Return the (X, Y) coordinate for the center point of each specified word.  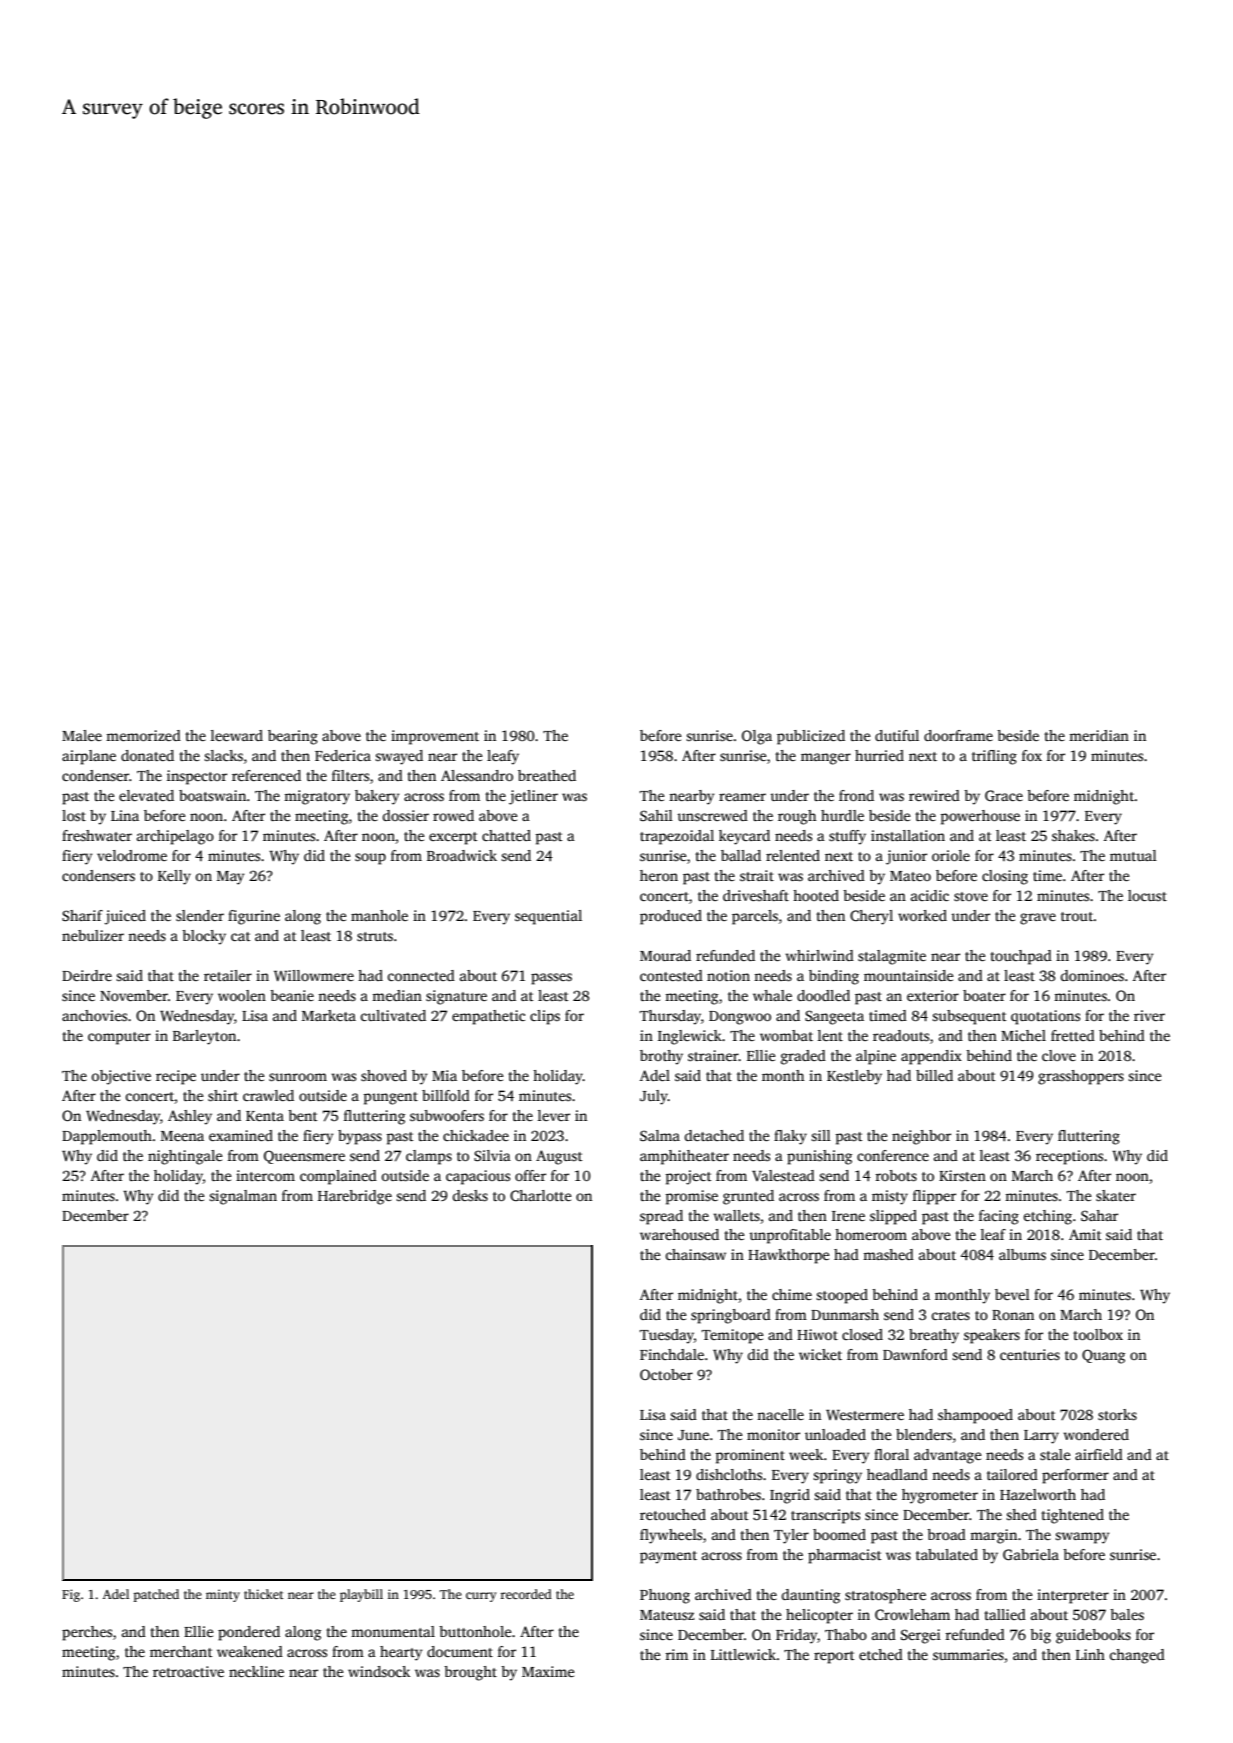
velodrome (132, 855)
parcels (755, 917)
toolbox (1098, 1334)
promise (692, 1197)
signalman (243, 1197)
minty (223, 1595)
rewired (934, 795)
